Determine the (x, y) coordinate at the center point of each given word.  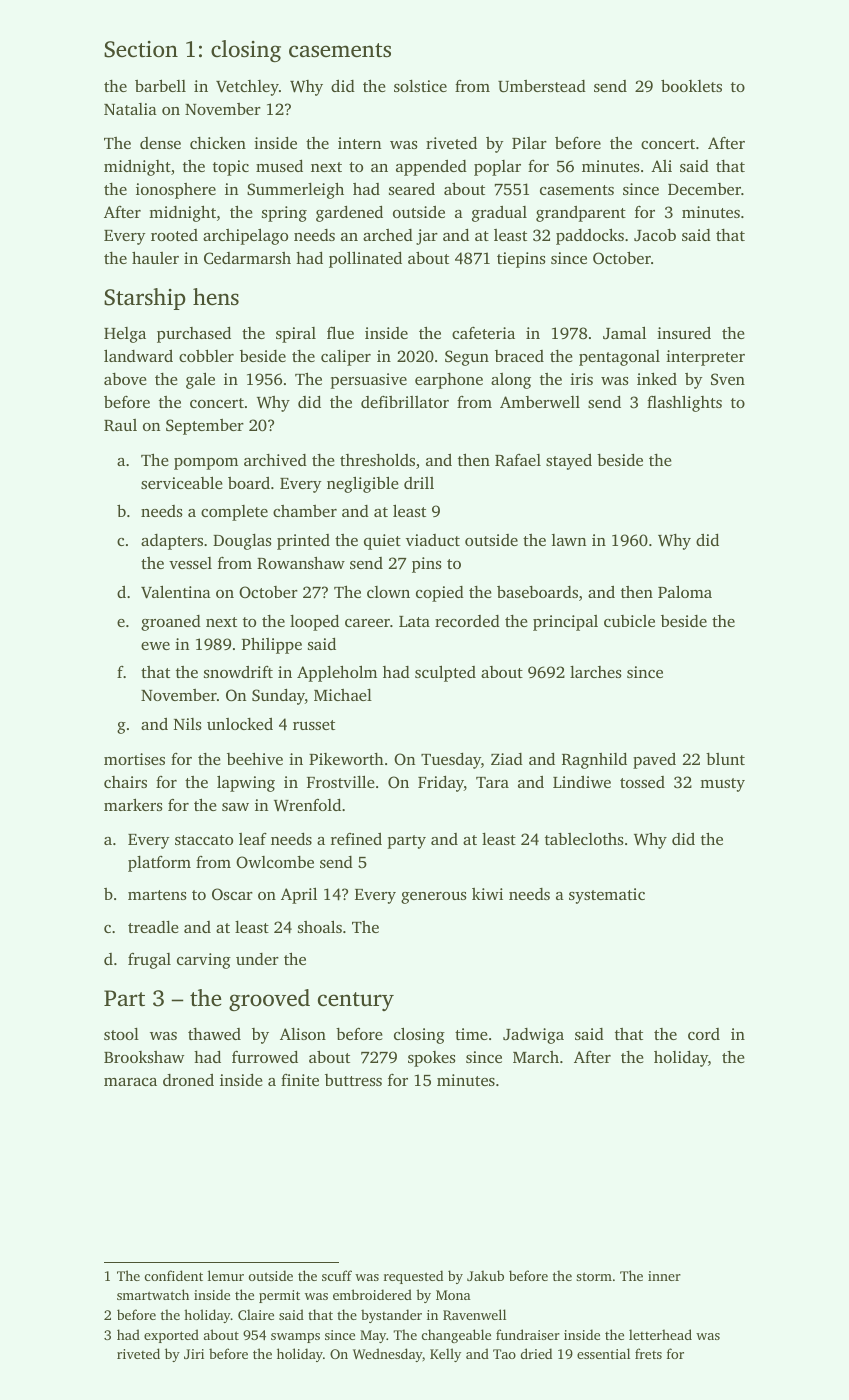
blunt (725, 759)
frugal (149, 961)
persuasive (369, 381)
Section (141, 49)
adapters (172, 542)
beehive (255, 758)
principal (565, 623)
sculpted (445, 673)
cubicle (629, 621)
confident (174, 1275)
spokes (432, 1059)
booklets (691, 85)
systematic (607, 896)
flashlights (684, 403)
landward (138, 355)
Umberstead (542, 86)
